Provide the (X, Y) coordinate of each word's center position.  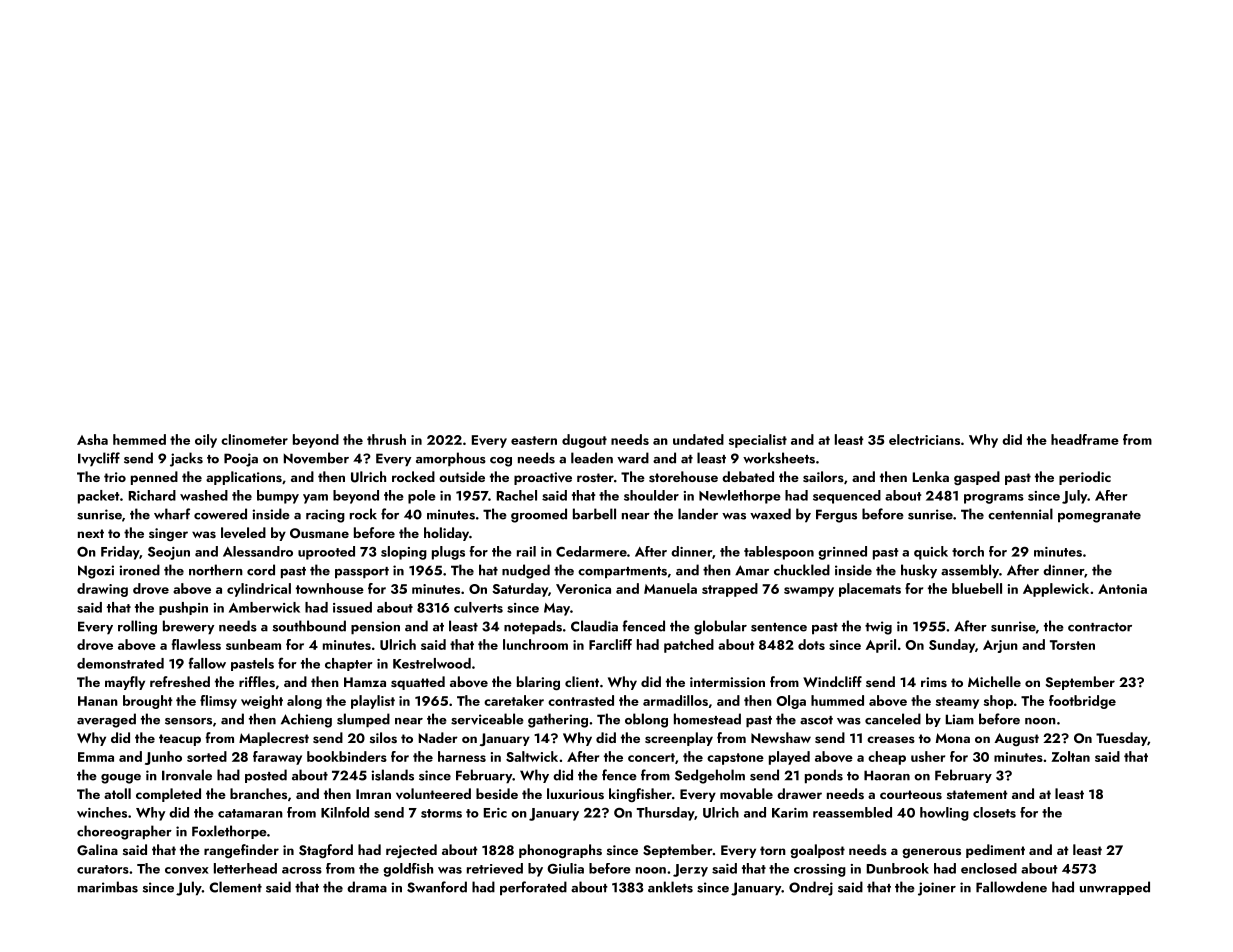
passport (362, 573)
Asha (92, 439)
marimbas (108, 887)
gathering (558, 720)
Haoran (887, 775)
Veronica (583, 589)
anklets (670, 887)
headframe (1085, 439)
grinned (842, 553)
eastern (534, 440)
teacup (180, 740)
